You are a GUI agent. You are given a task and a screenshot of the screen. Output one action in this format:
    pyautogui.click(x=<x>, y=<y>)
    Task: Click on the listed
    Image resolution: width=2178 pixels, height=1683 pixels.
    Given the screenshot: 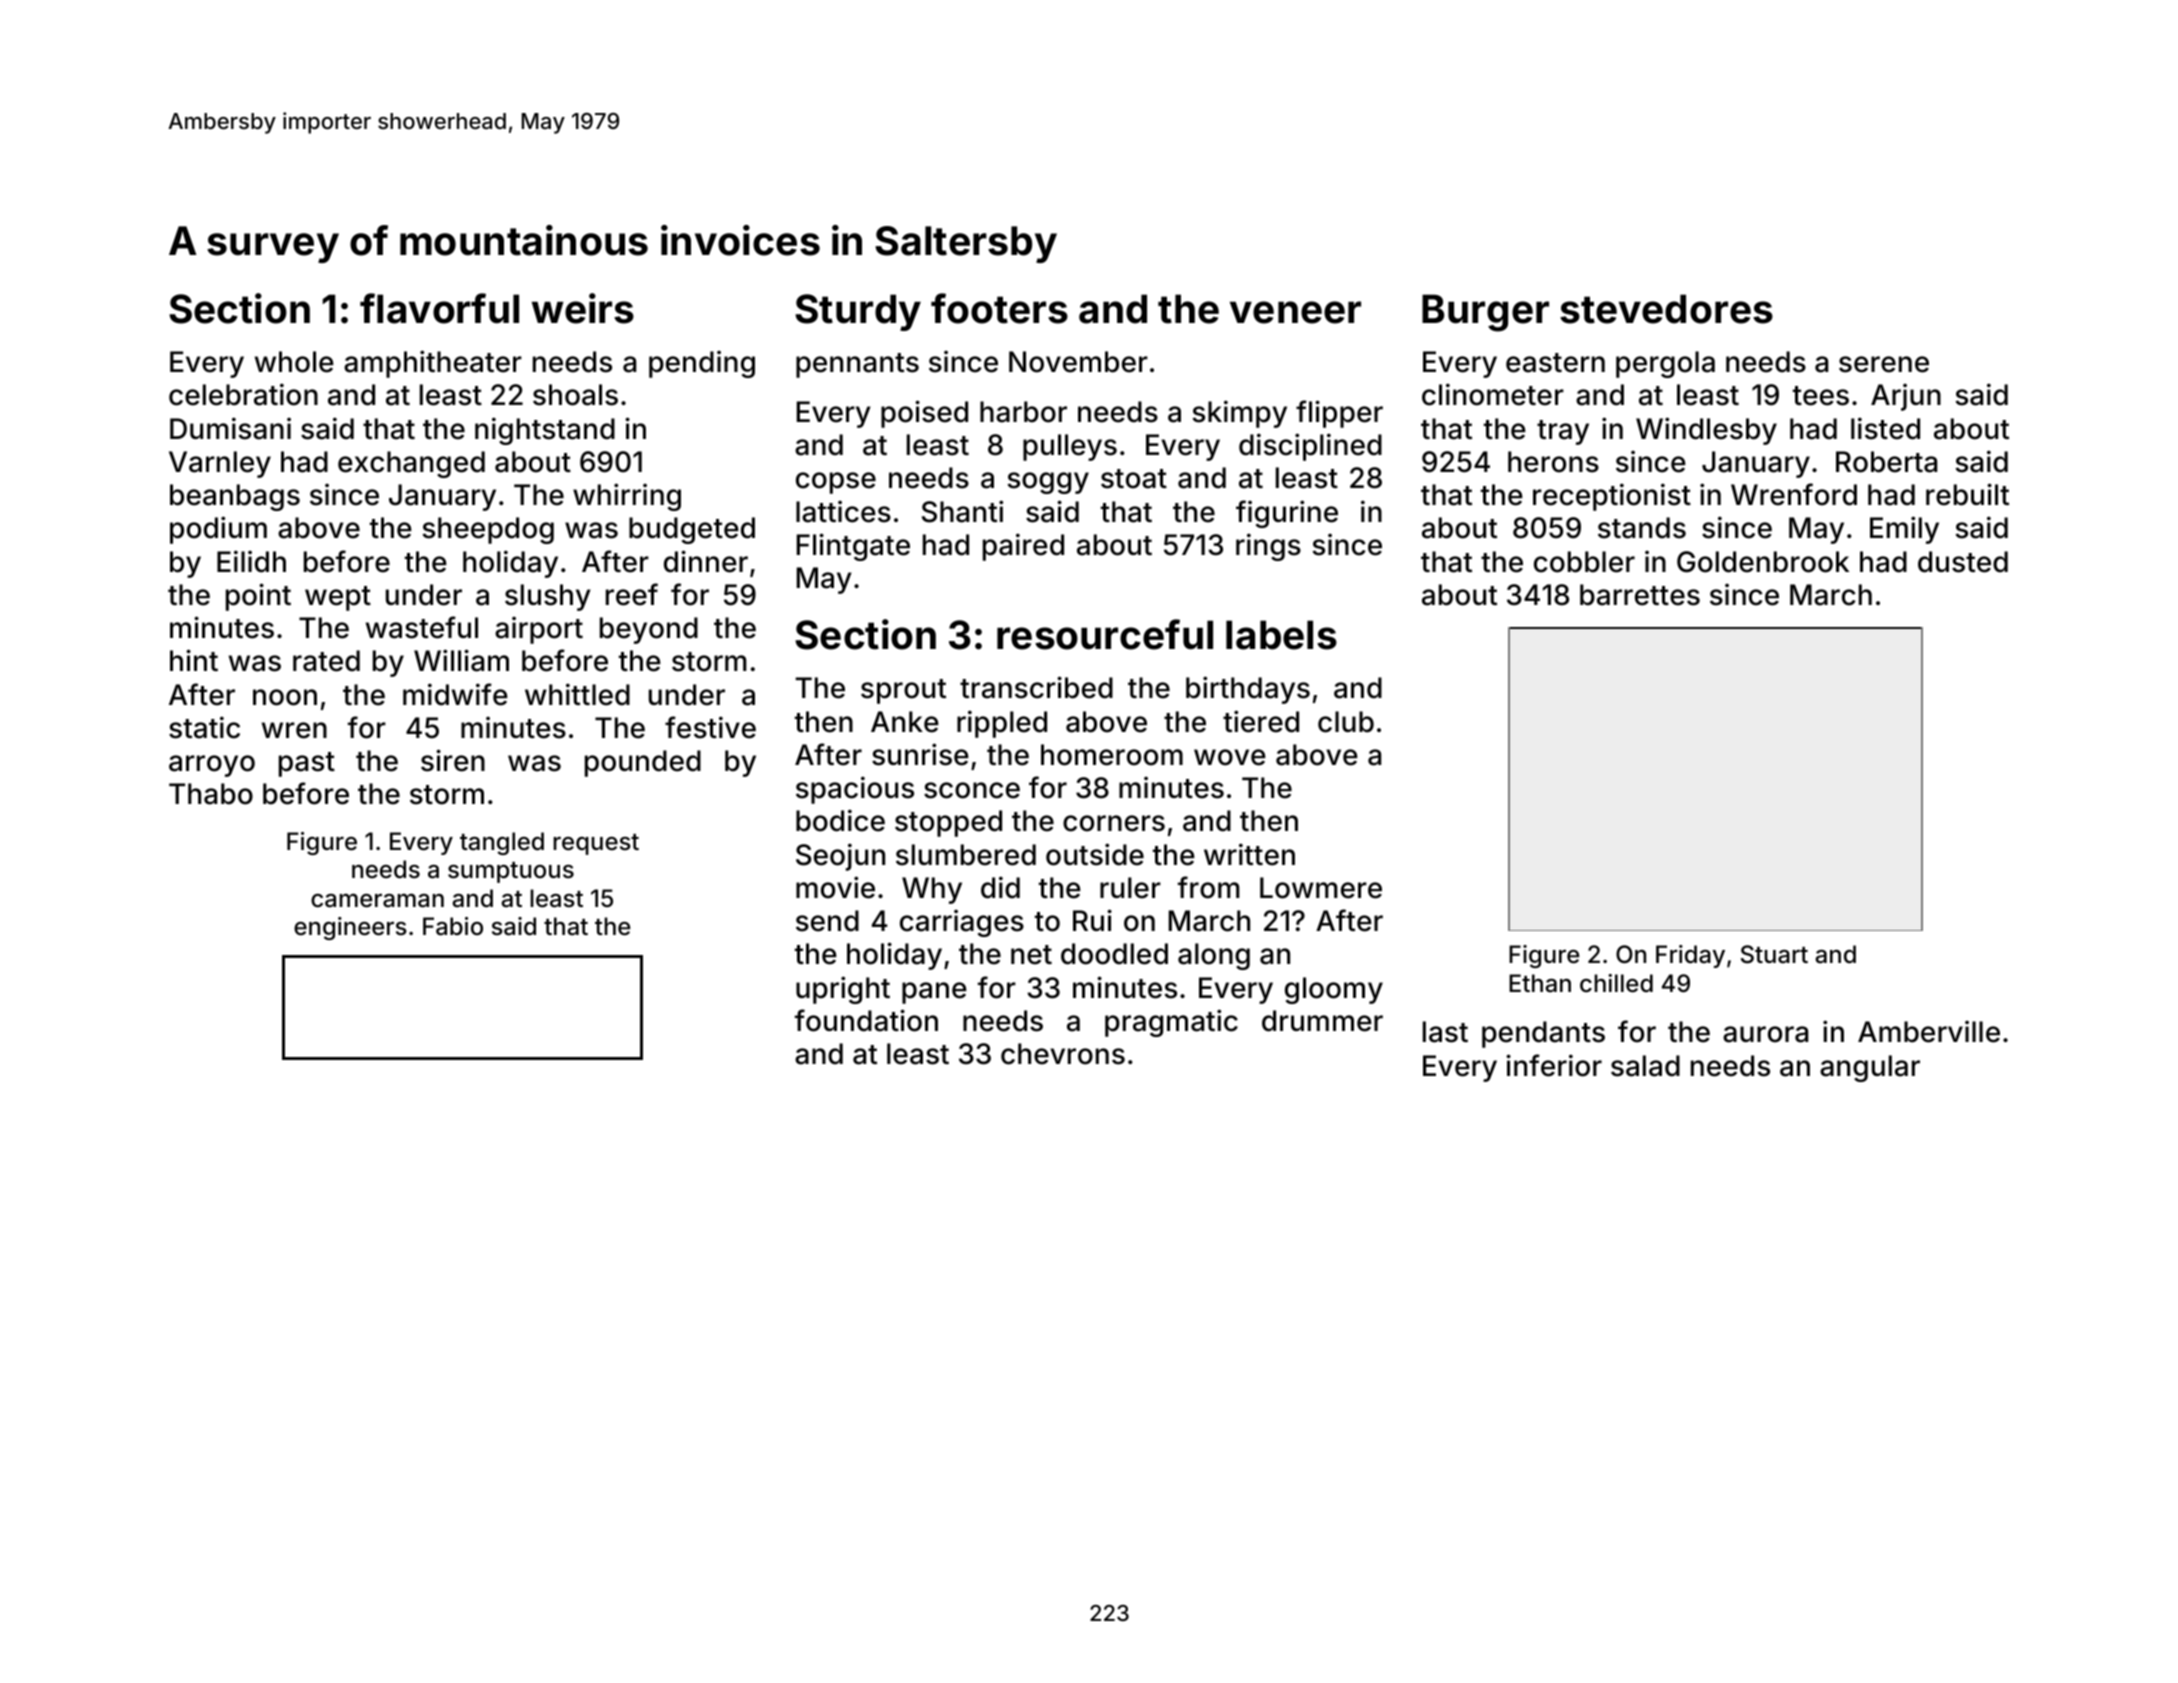 What is the action you would take?
    pyautogui.click(x=1885, y=428)
